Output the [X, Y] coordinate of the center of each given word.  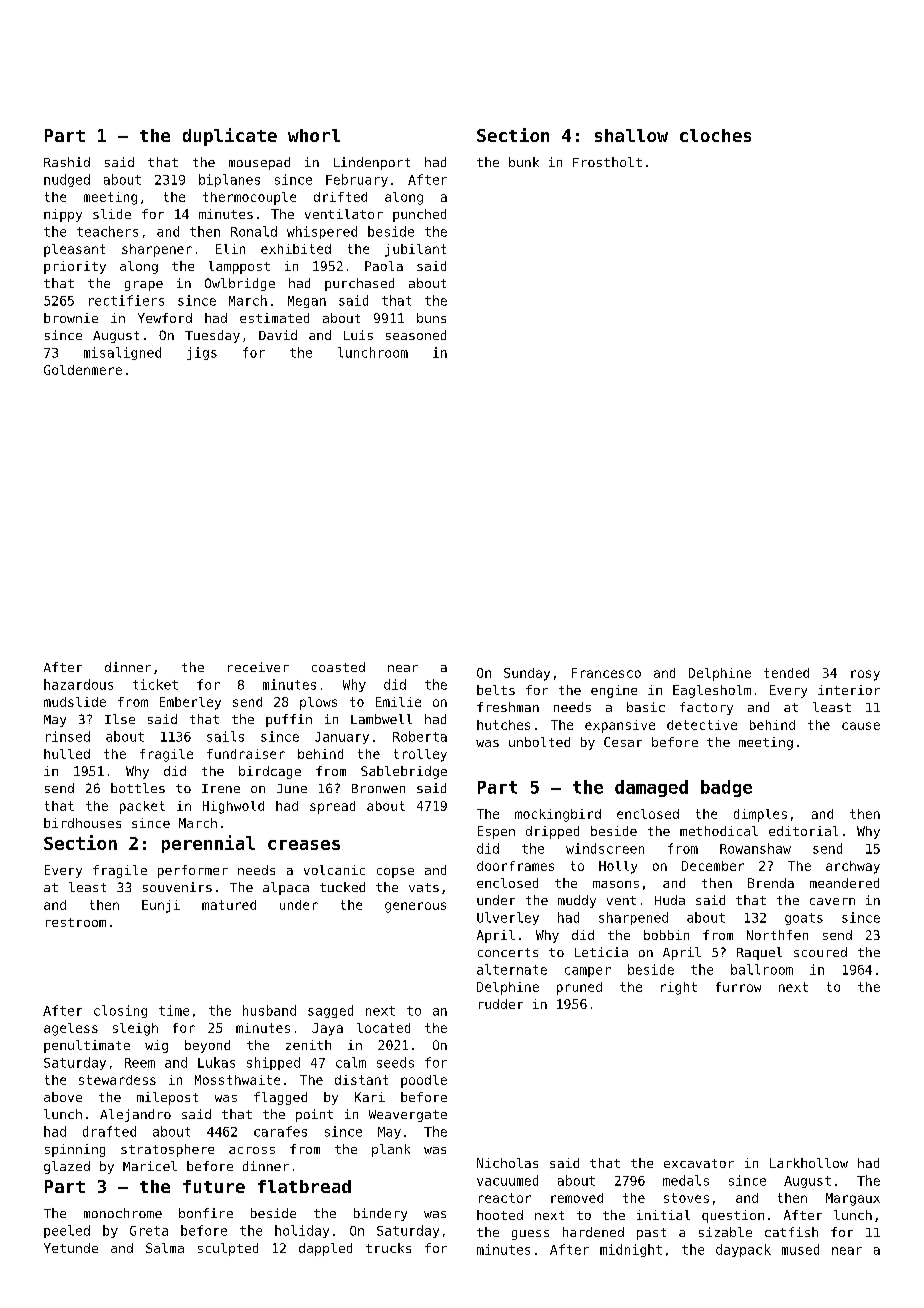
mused [800, 1249]
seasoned [416, 335]
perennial [208, 844]
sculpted [228, 1249]
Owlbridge [240, 284]
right [679, 988]
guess [530, 1235]
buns [431, 318]
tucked [342, 887]
